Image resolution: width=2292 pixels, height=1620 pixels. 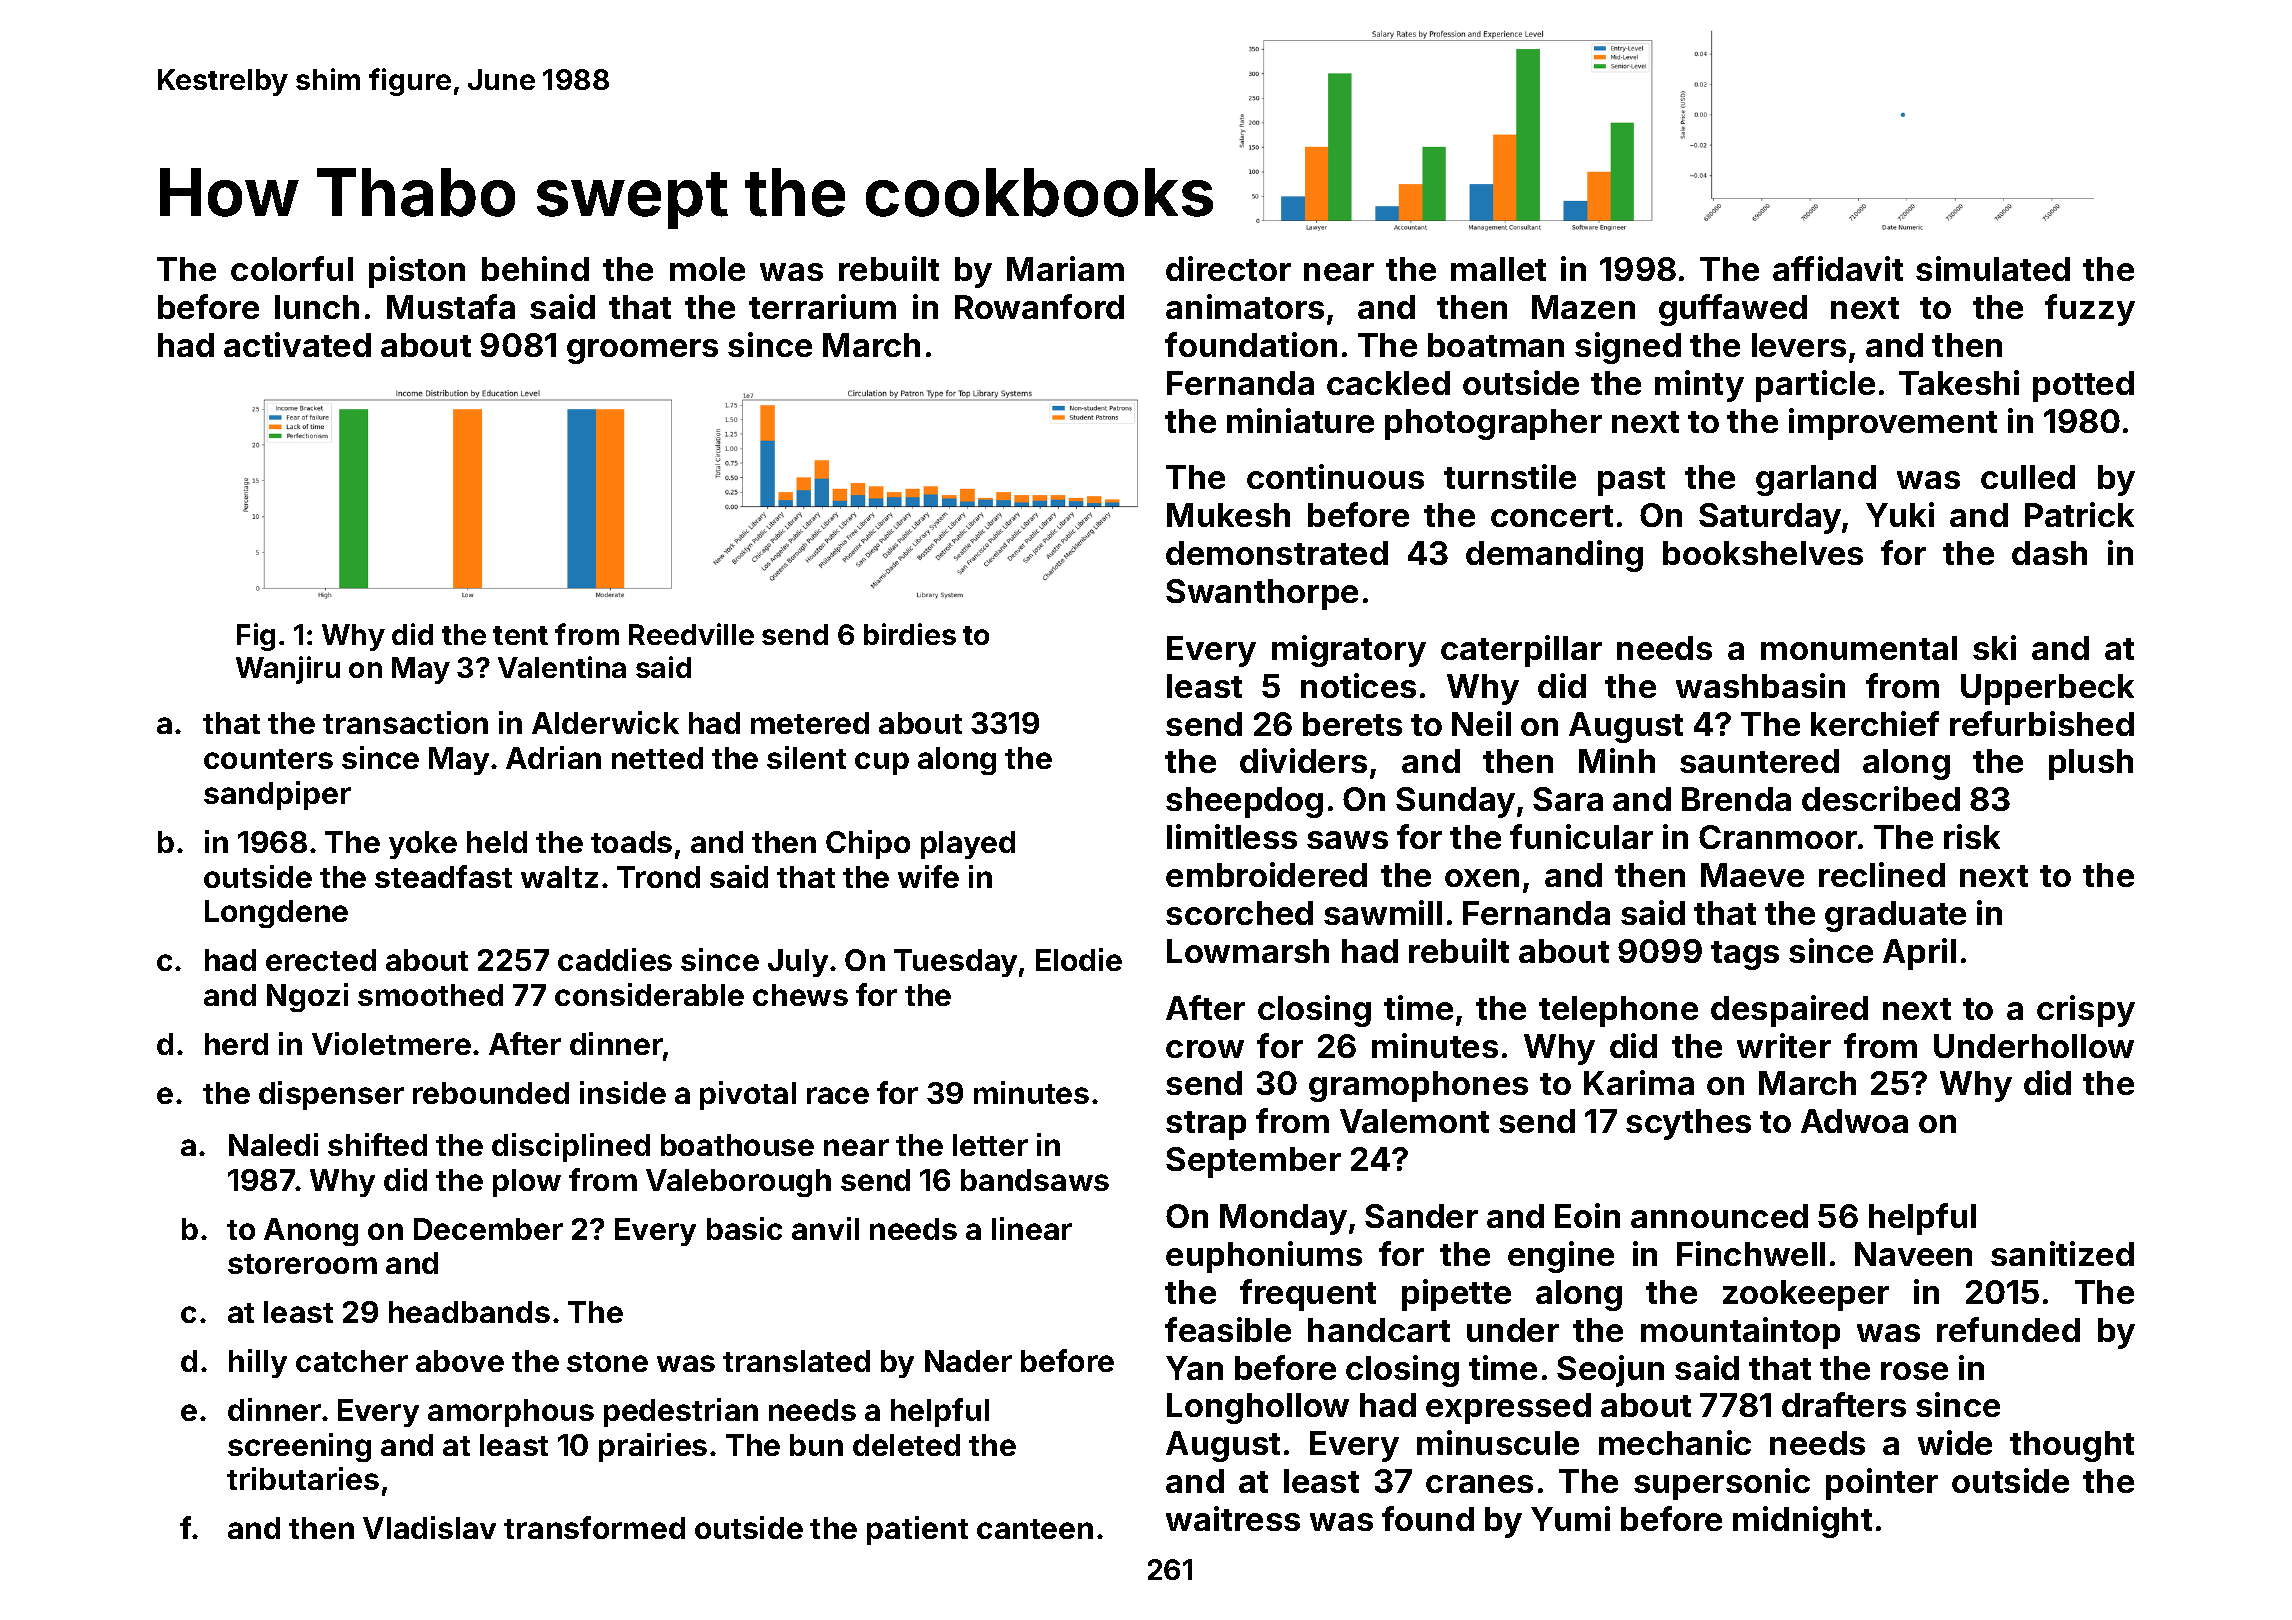 What do you see at coordinates (1205, 1049) in the page?
I see `crow` at bounding box center [1205, 1049].
